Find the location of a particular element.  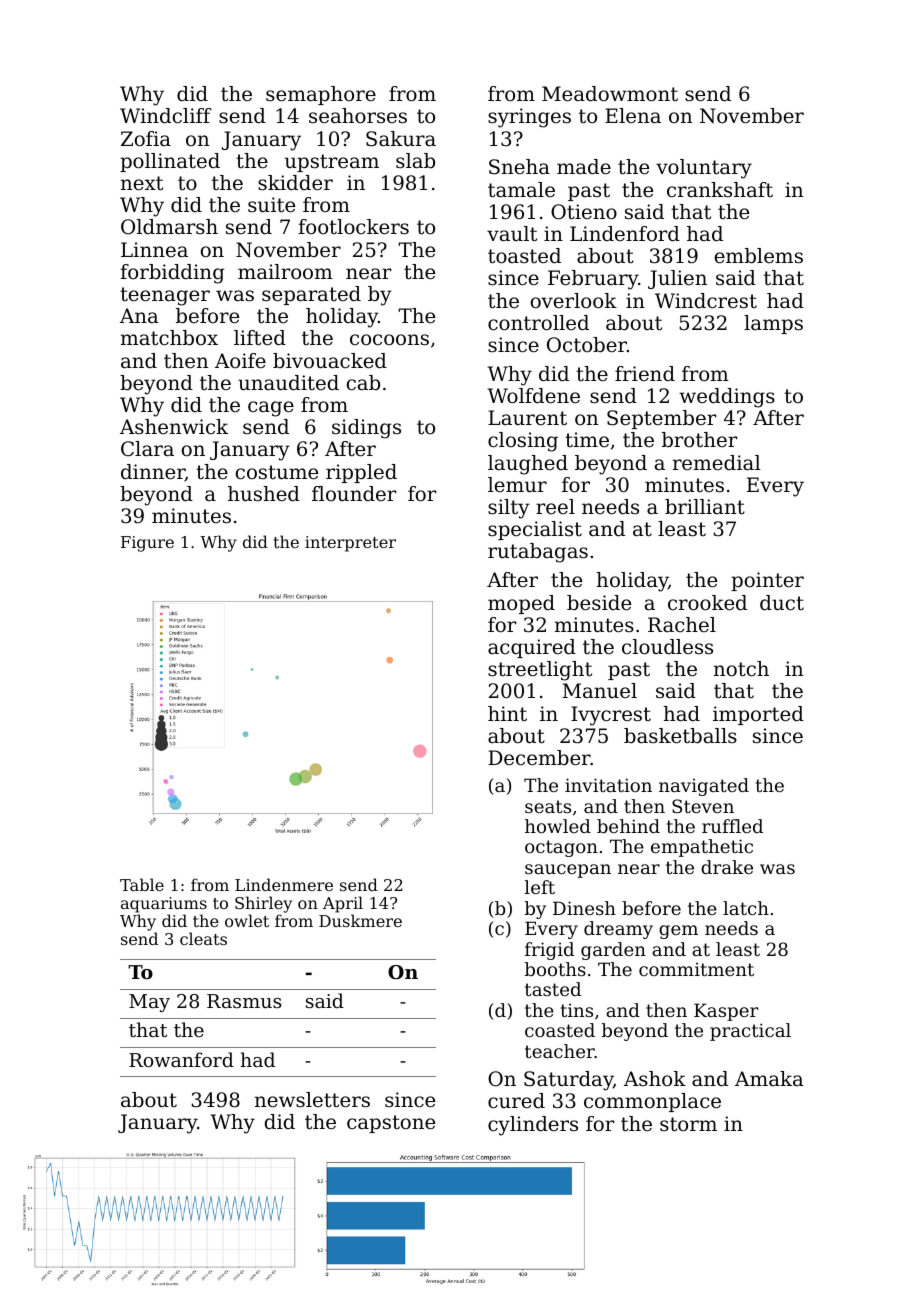

weddings is located at coordinates (727, 398).
